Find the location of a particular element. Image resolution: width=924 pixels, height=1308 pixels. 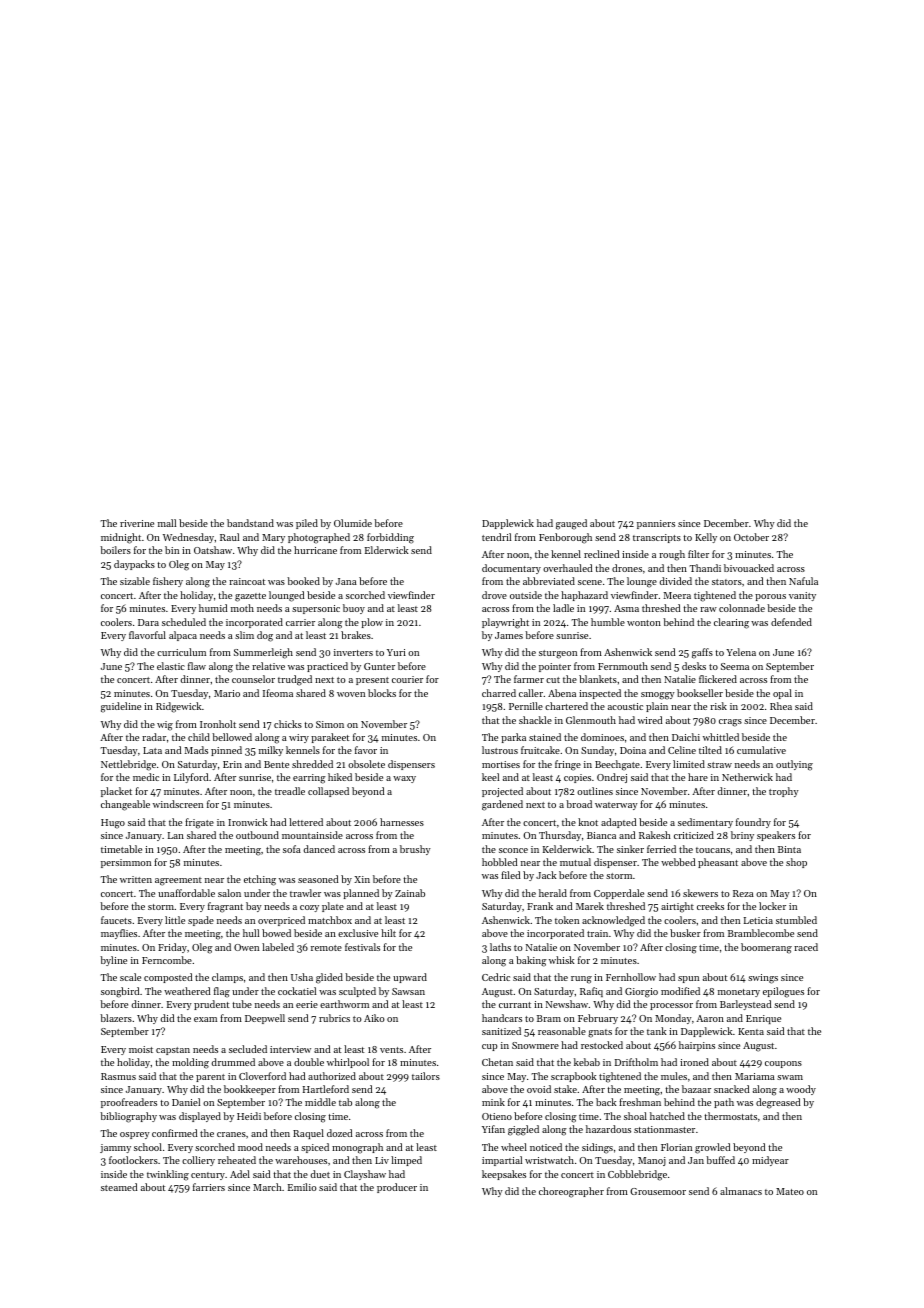

Xin is located at coordinates (362, 879).
